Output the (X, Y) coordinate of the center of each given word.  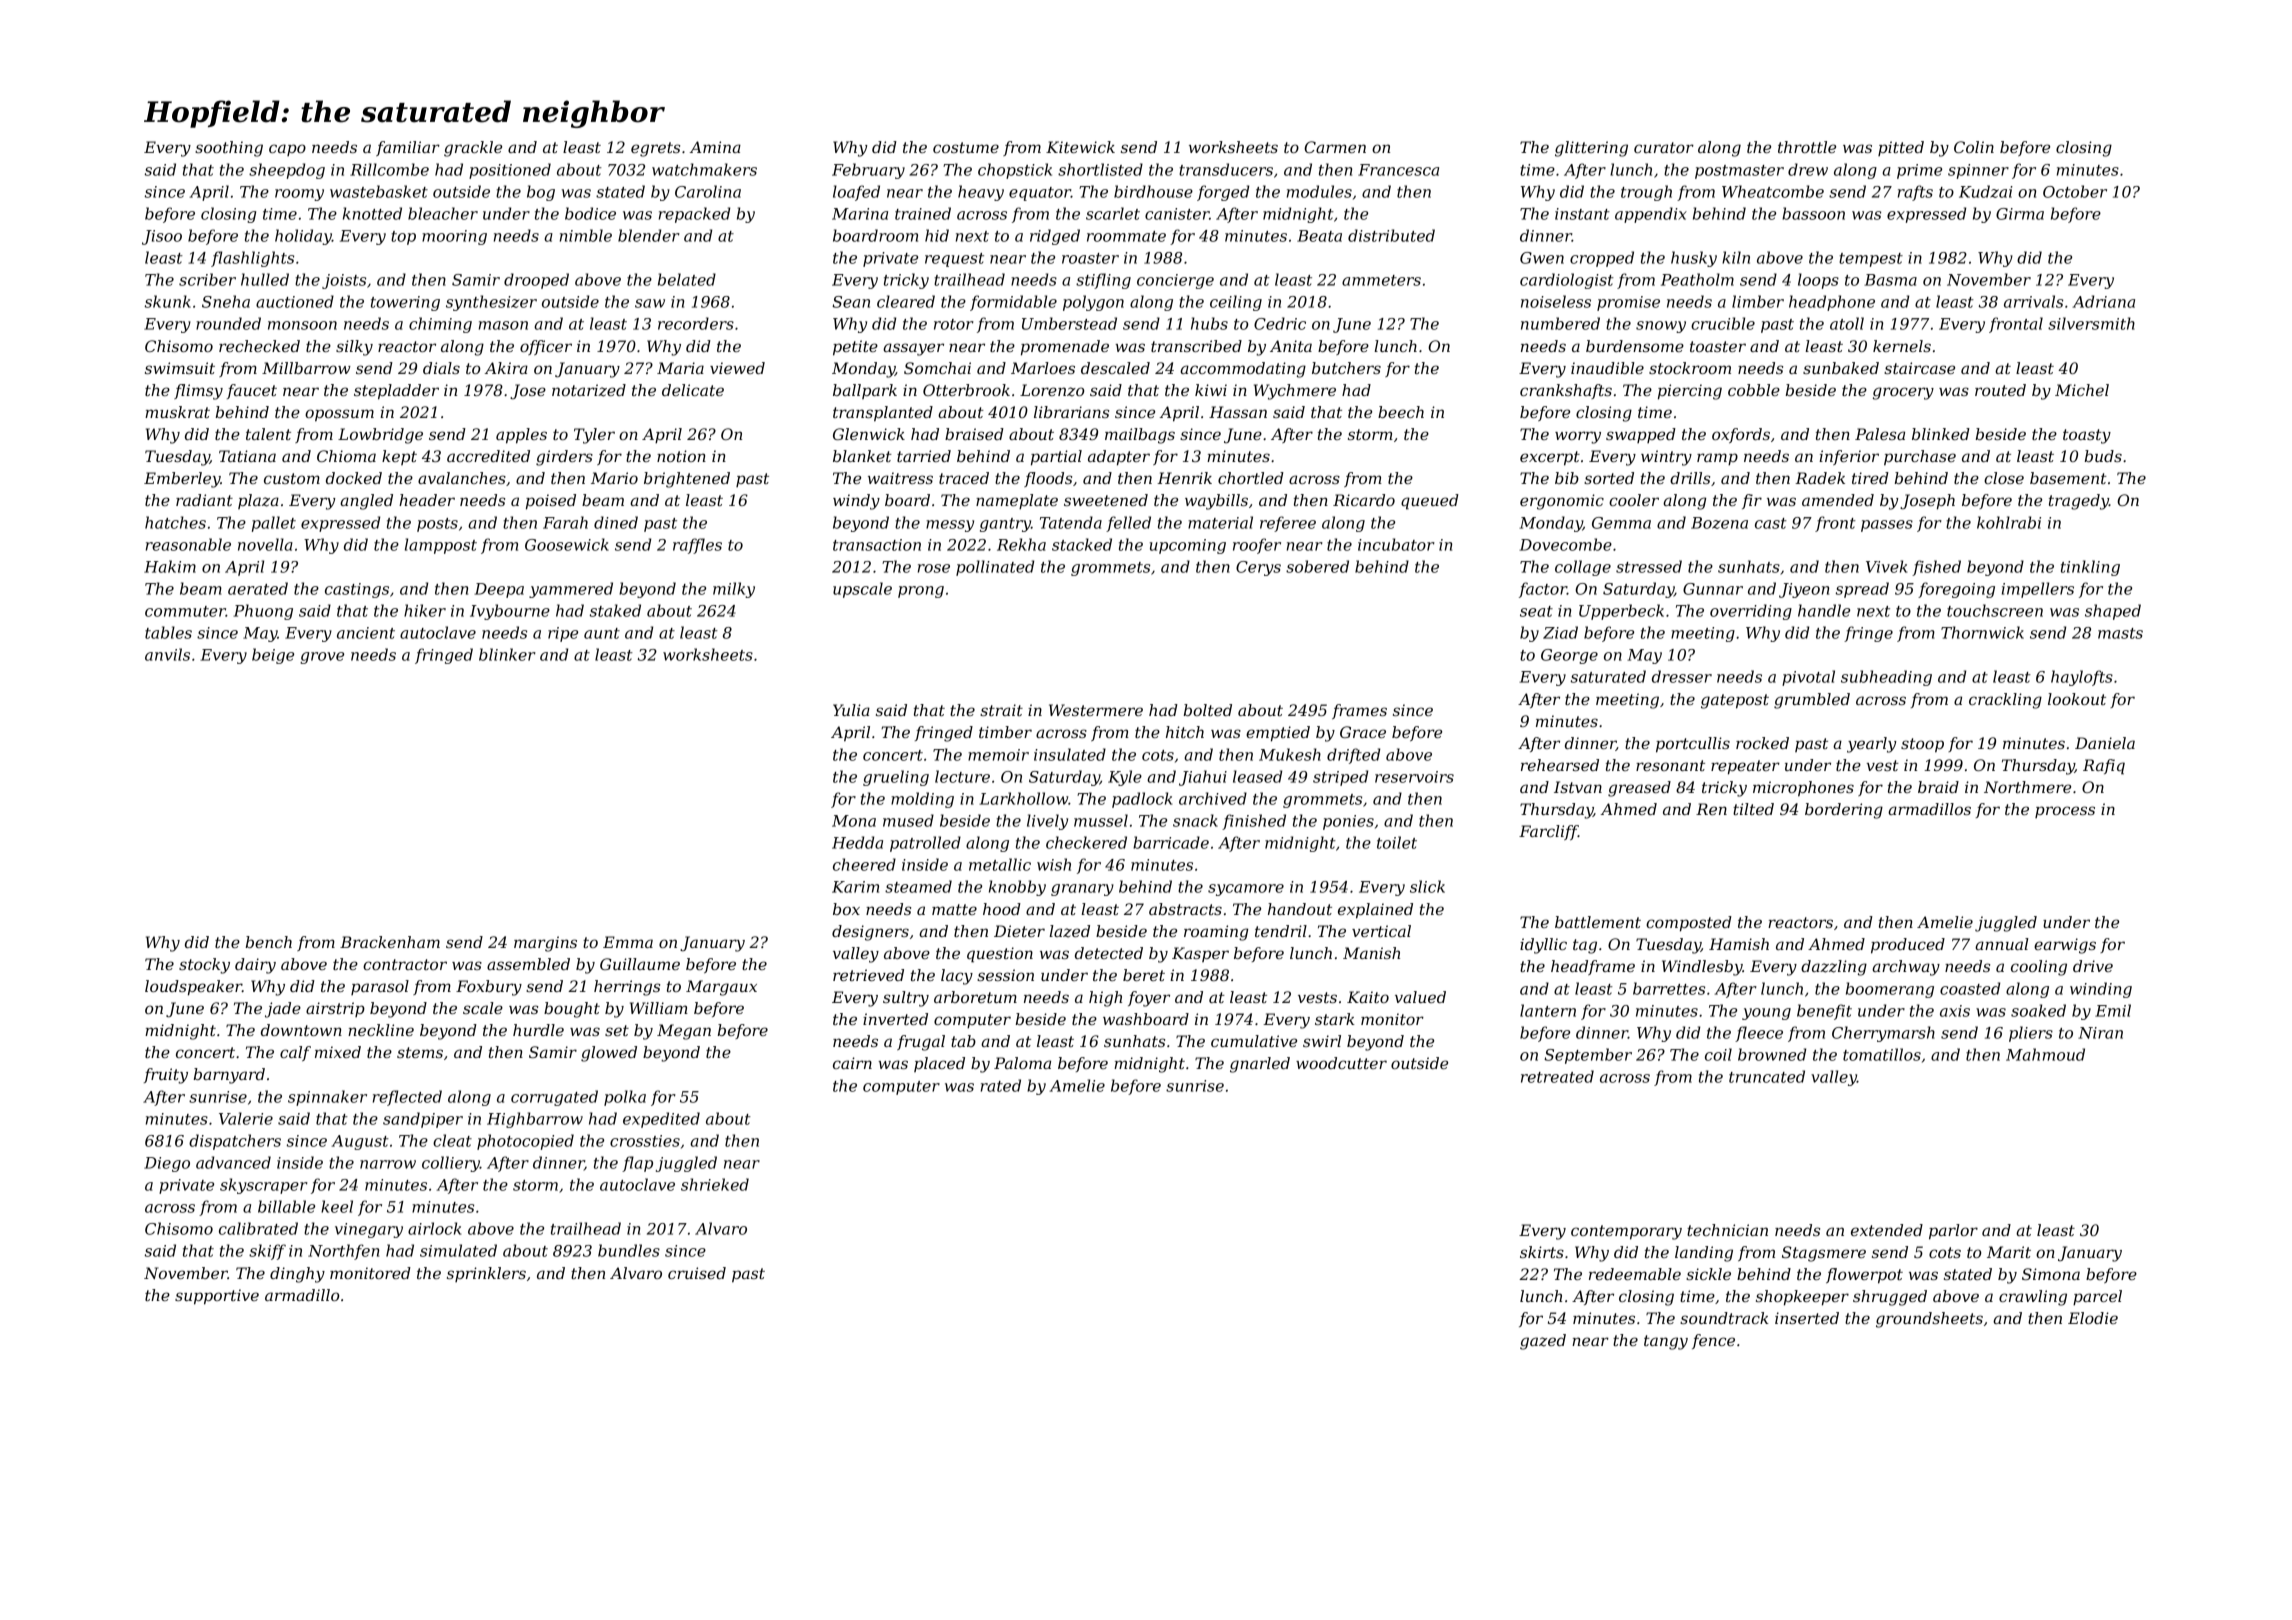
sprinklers (486, 1274)
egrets (655, 149)
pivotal (1808, 678)
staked (615, 610)
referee (1288, 524)
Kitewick (1080, 147)
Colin (1974, 147)
